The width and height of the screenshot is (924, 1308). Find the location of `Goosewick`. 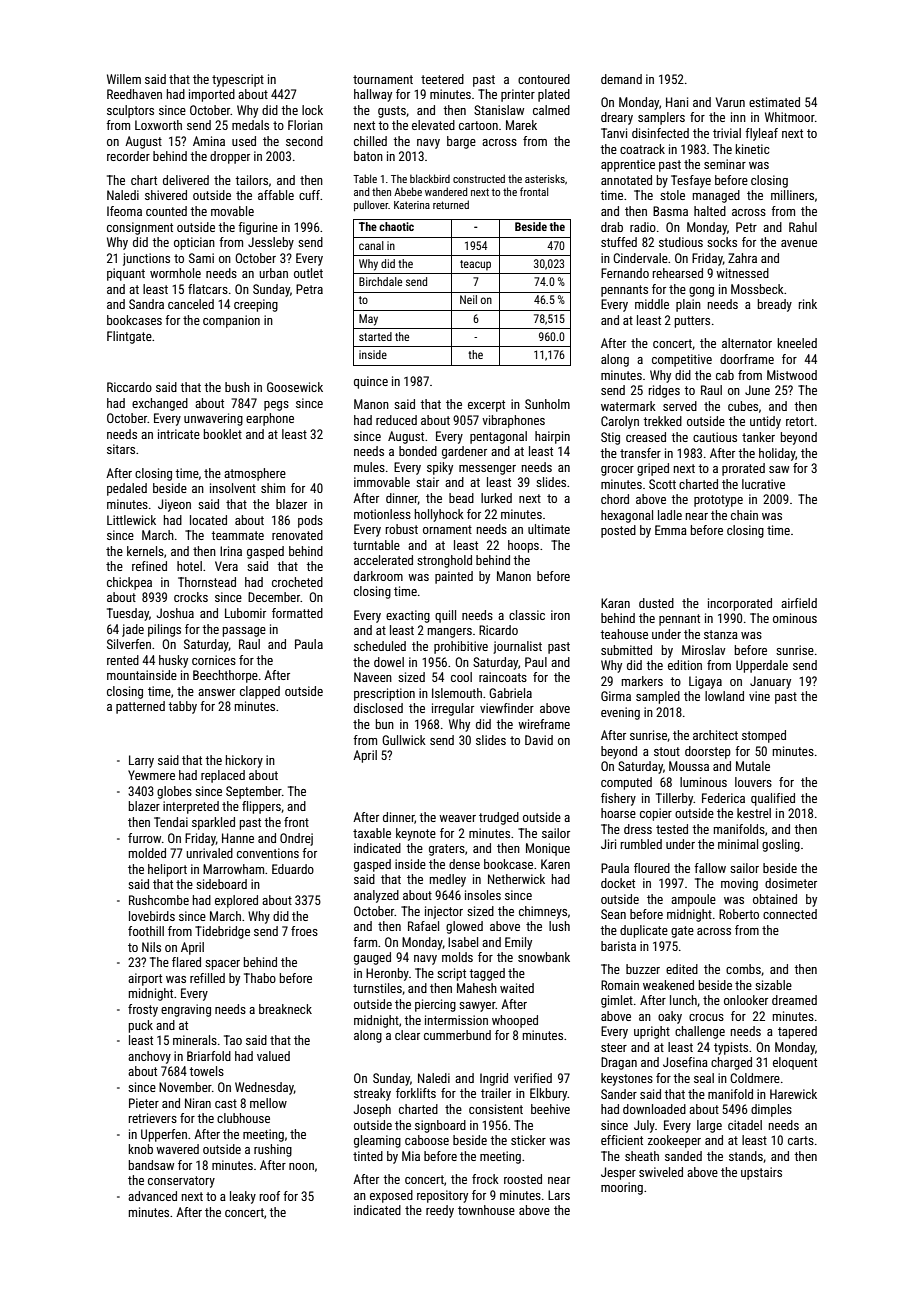

Goosewick is located at coordinates (295, 387).
